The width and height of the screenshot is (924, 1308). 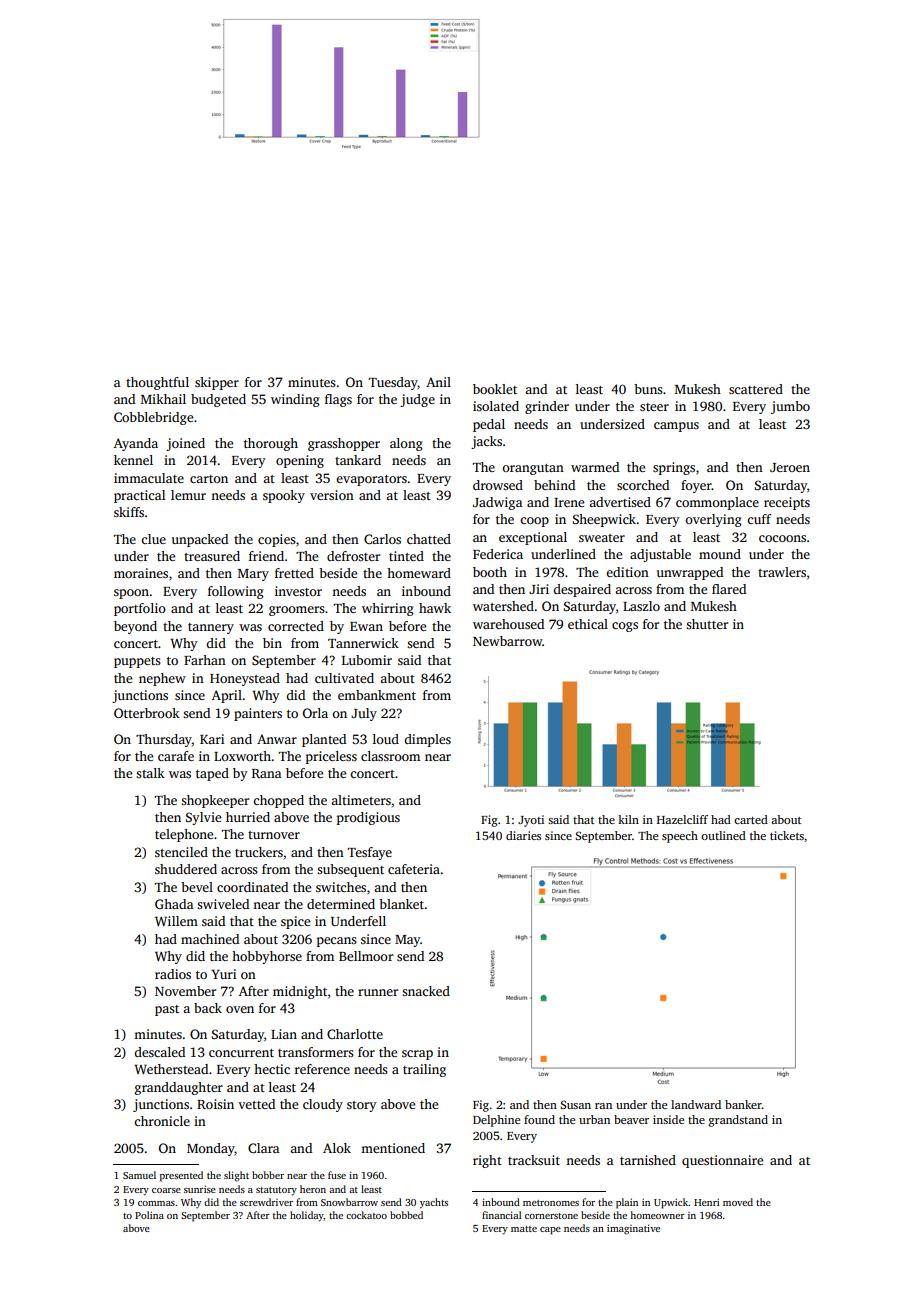 I want to click on kennel, so click(x=133, y=460).
